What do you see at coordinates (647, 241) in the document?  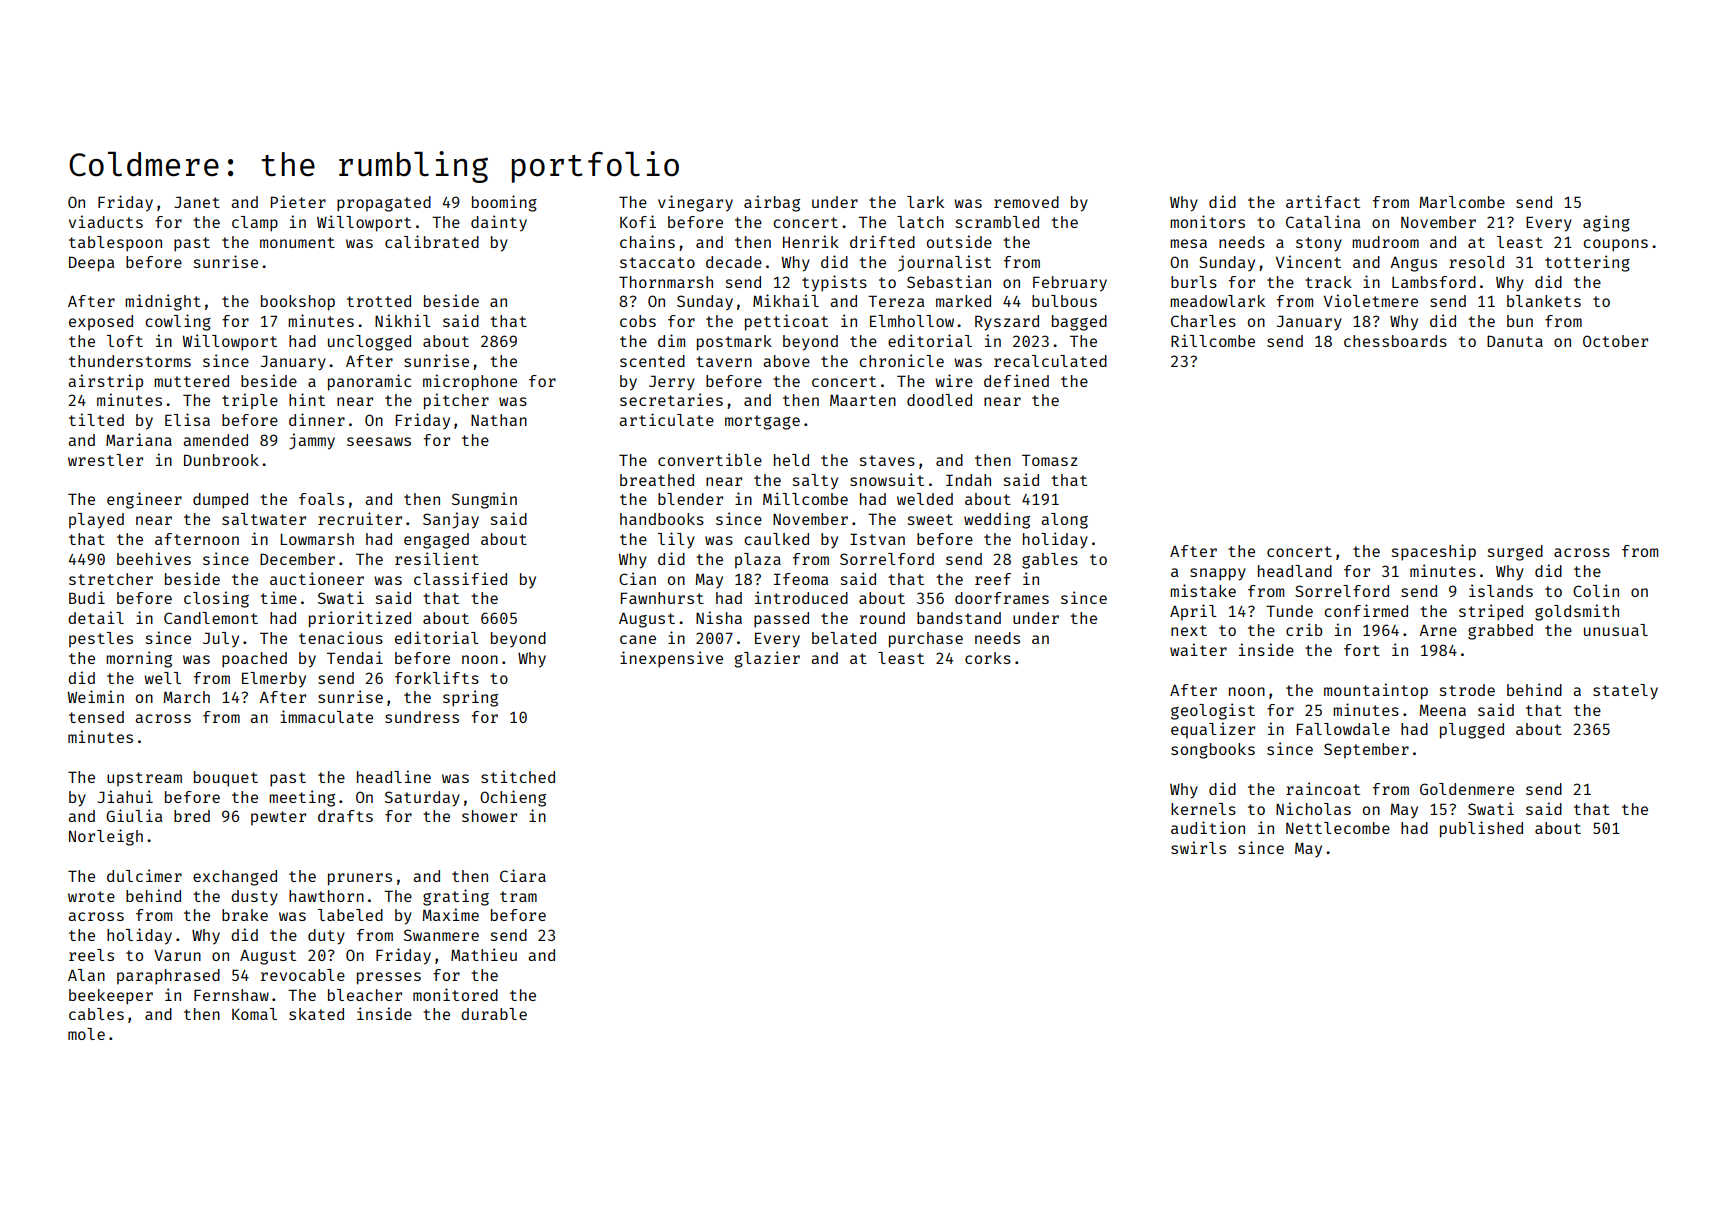 I see `chains` at bounding box center [647, 241].
